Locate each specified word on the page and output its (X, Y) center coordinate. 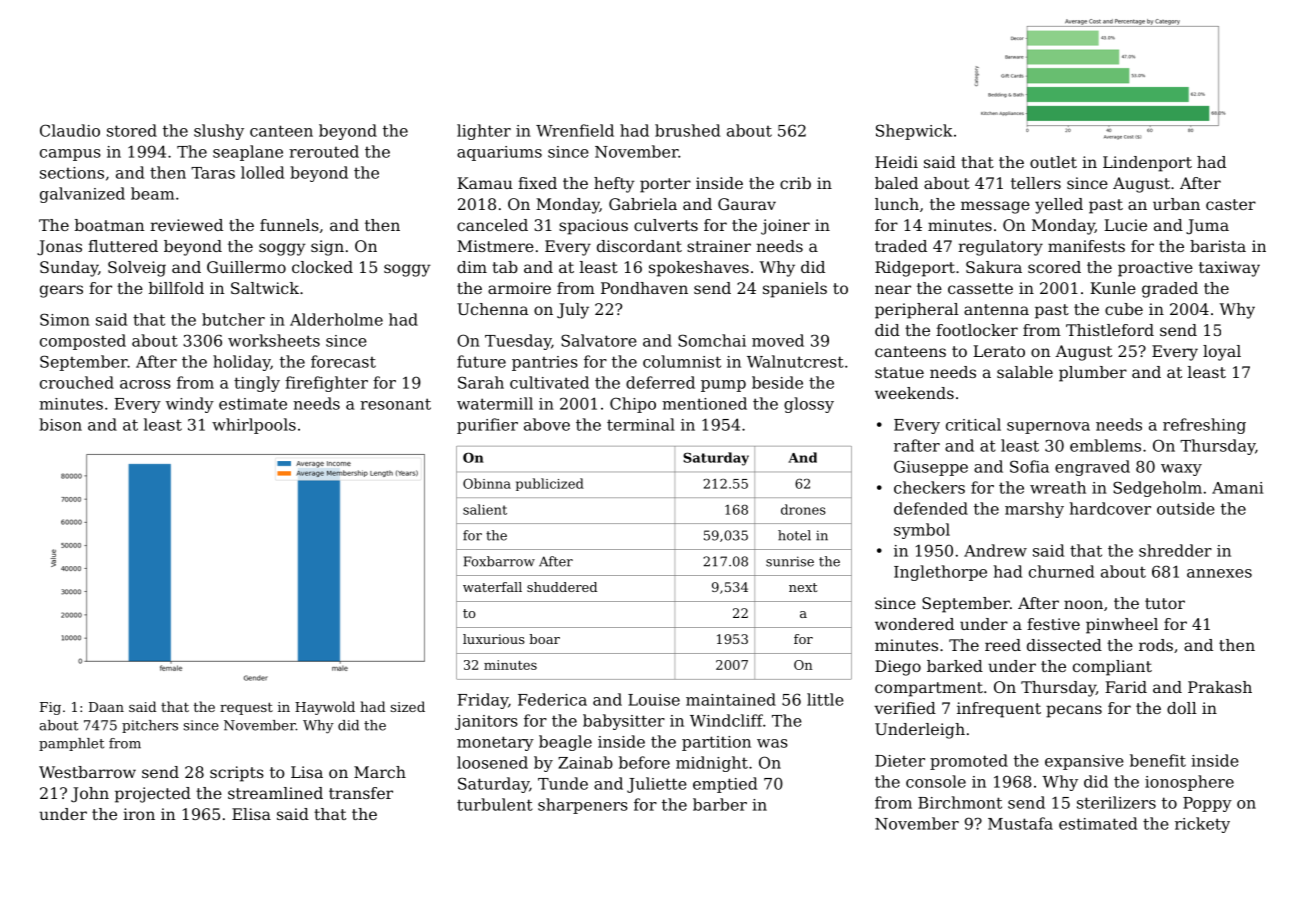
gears (61, 291)
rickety (1202, 825)
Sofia (1029, 466)
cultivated (549, 382)
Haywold (325, 708)
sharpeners (583, 806)
